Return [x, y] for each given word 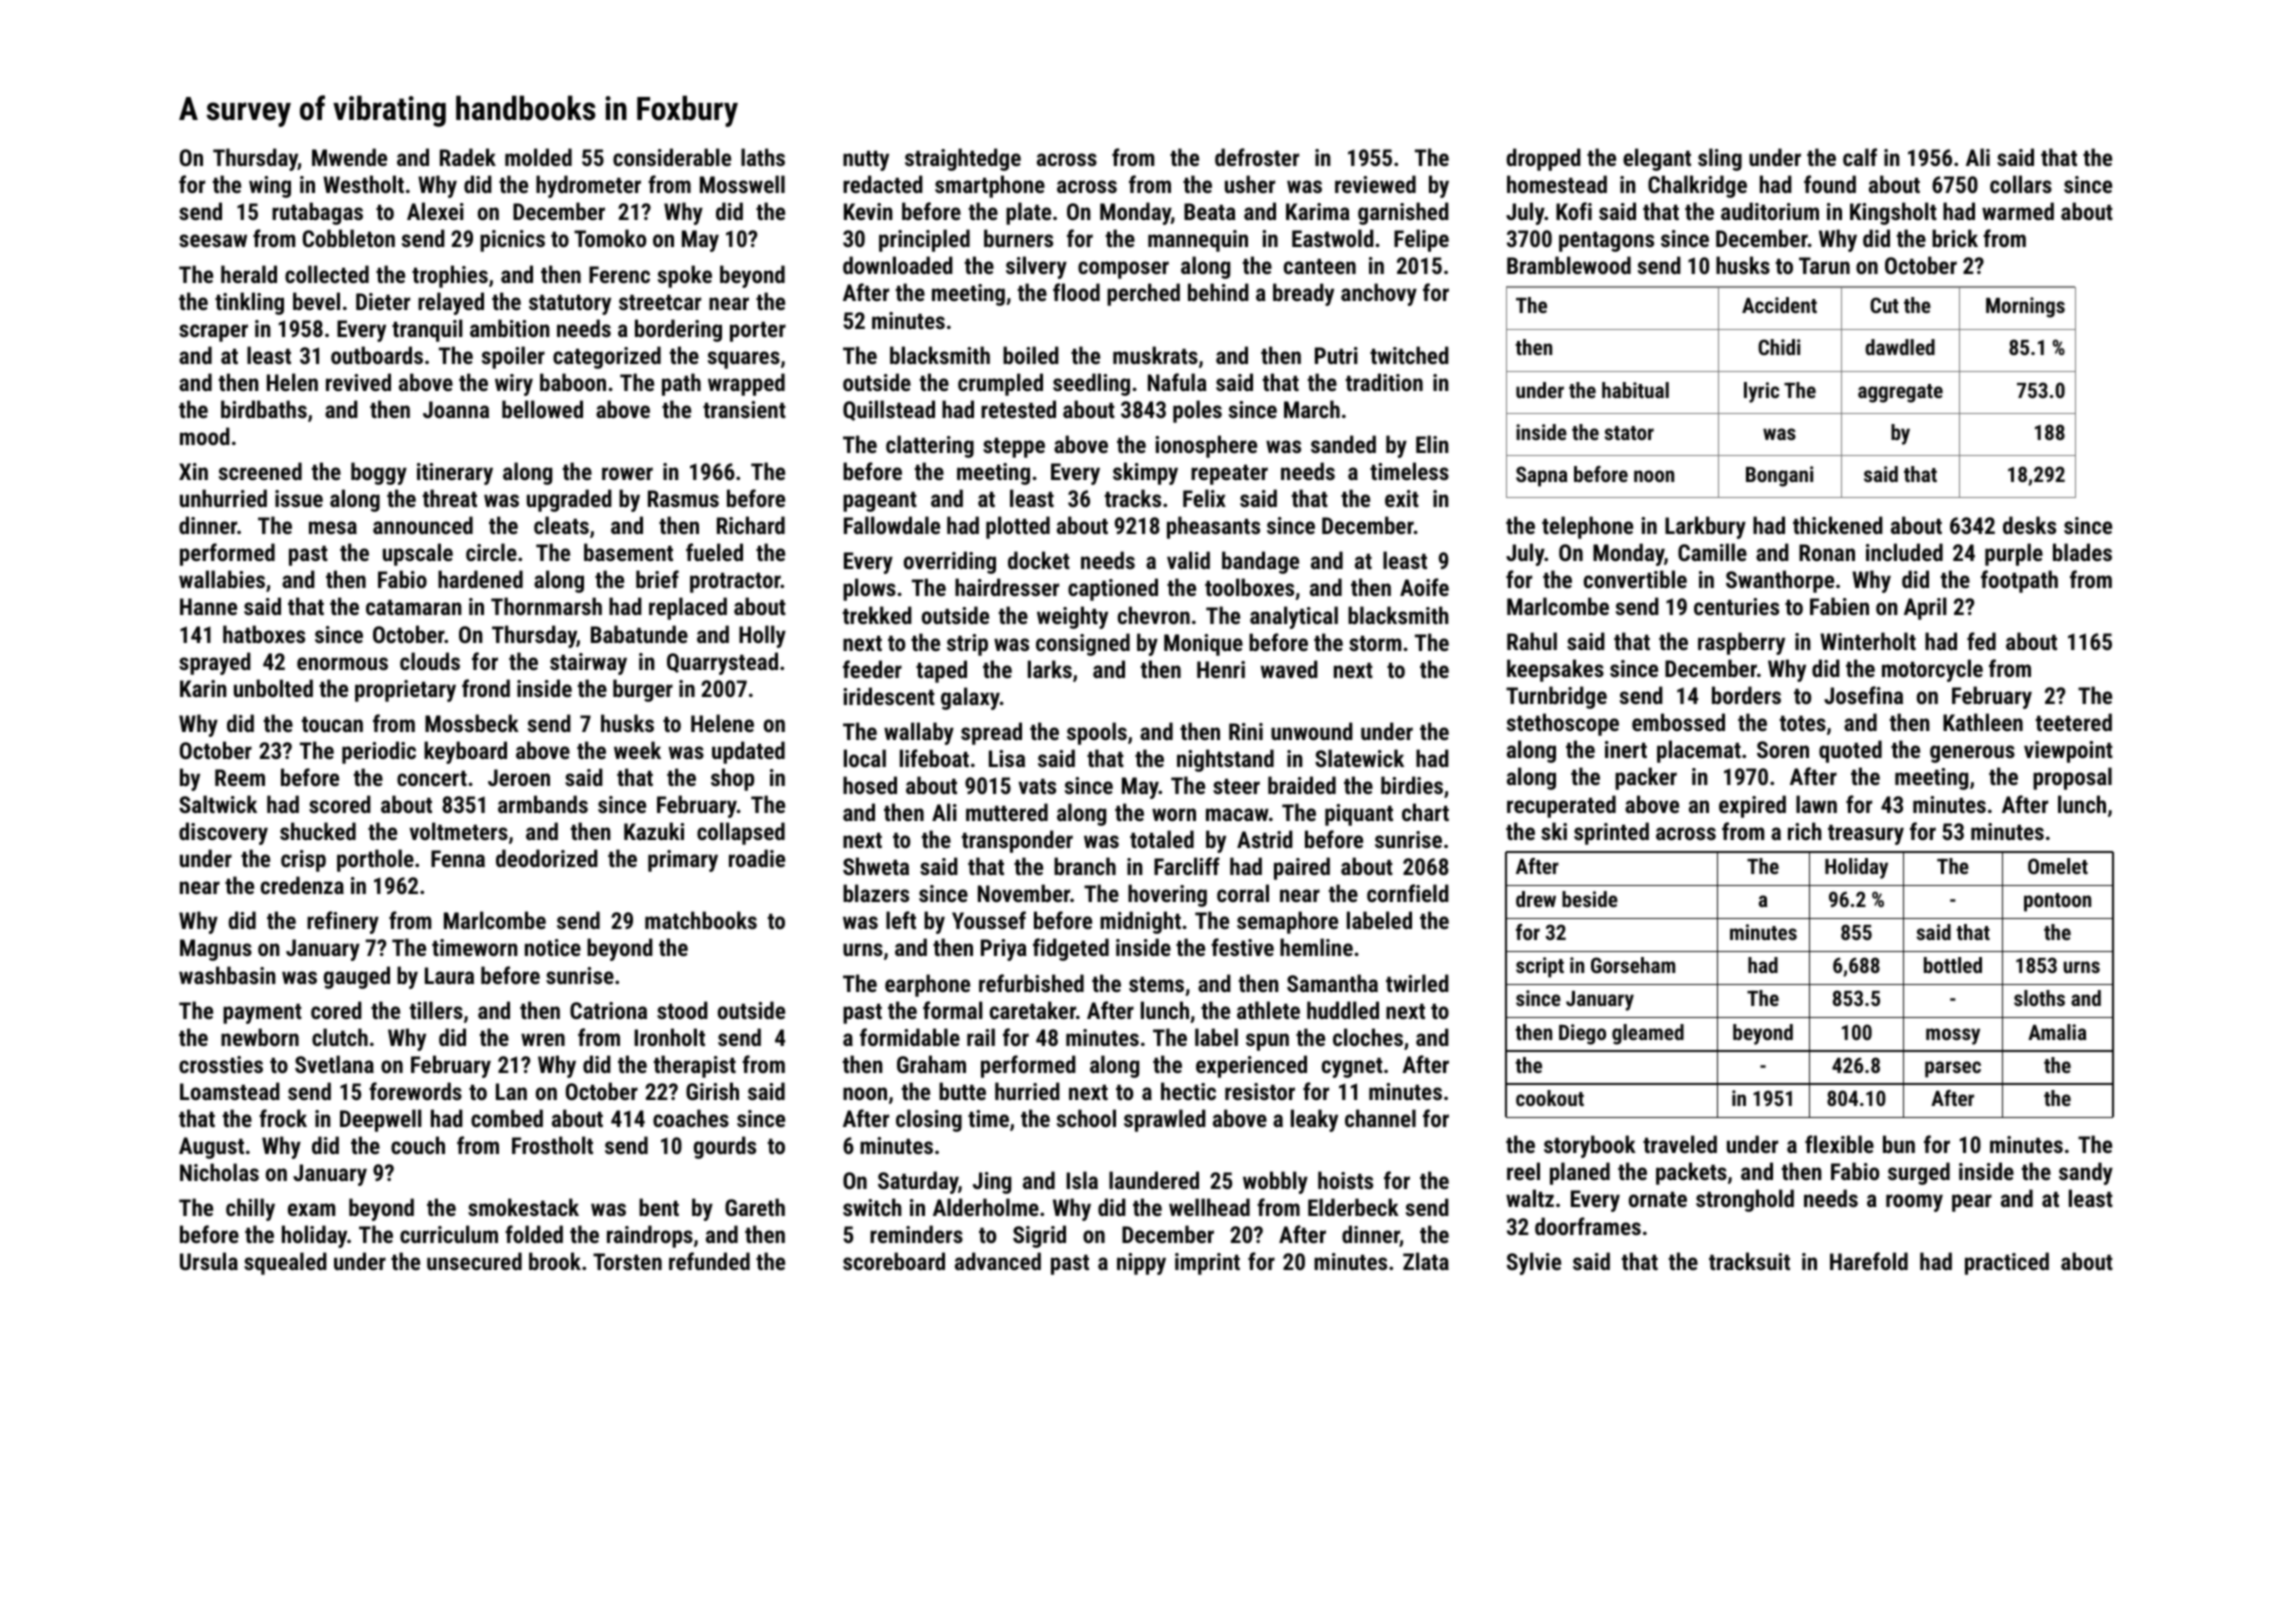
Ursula [209, 1261]
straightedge [963, 159]
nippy [1141, 1264]
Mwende [349, 157]
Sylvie [1534, 1263]
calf [1860, 157]
